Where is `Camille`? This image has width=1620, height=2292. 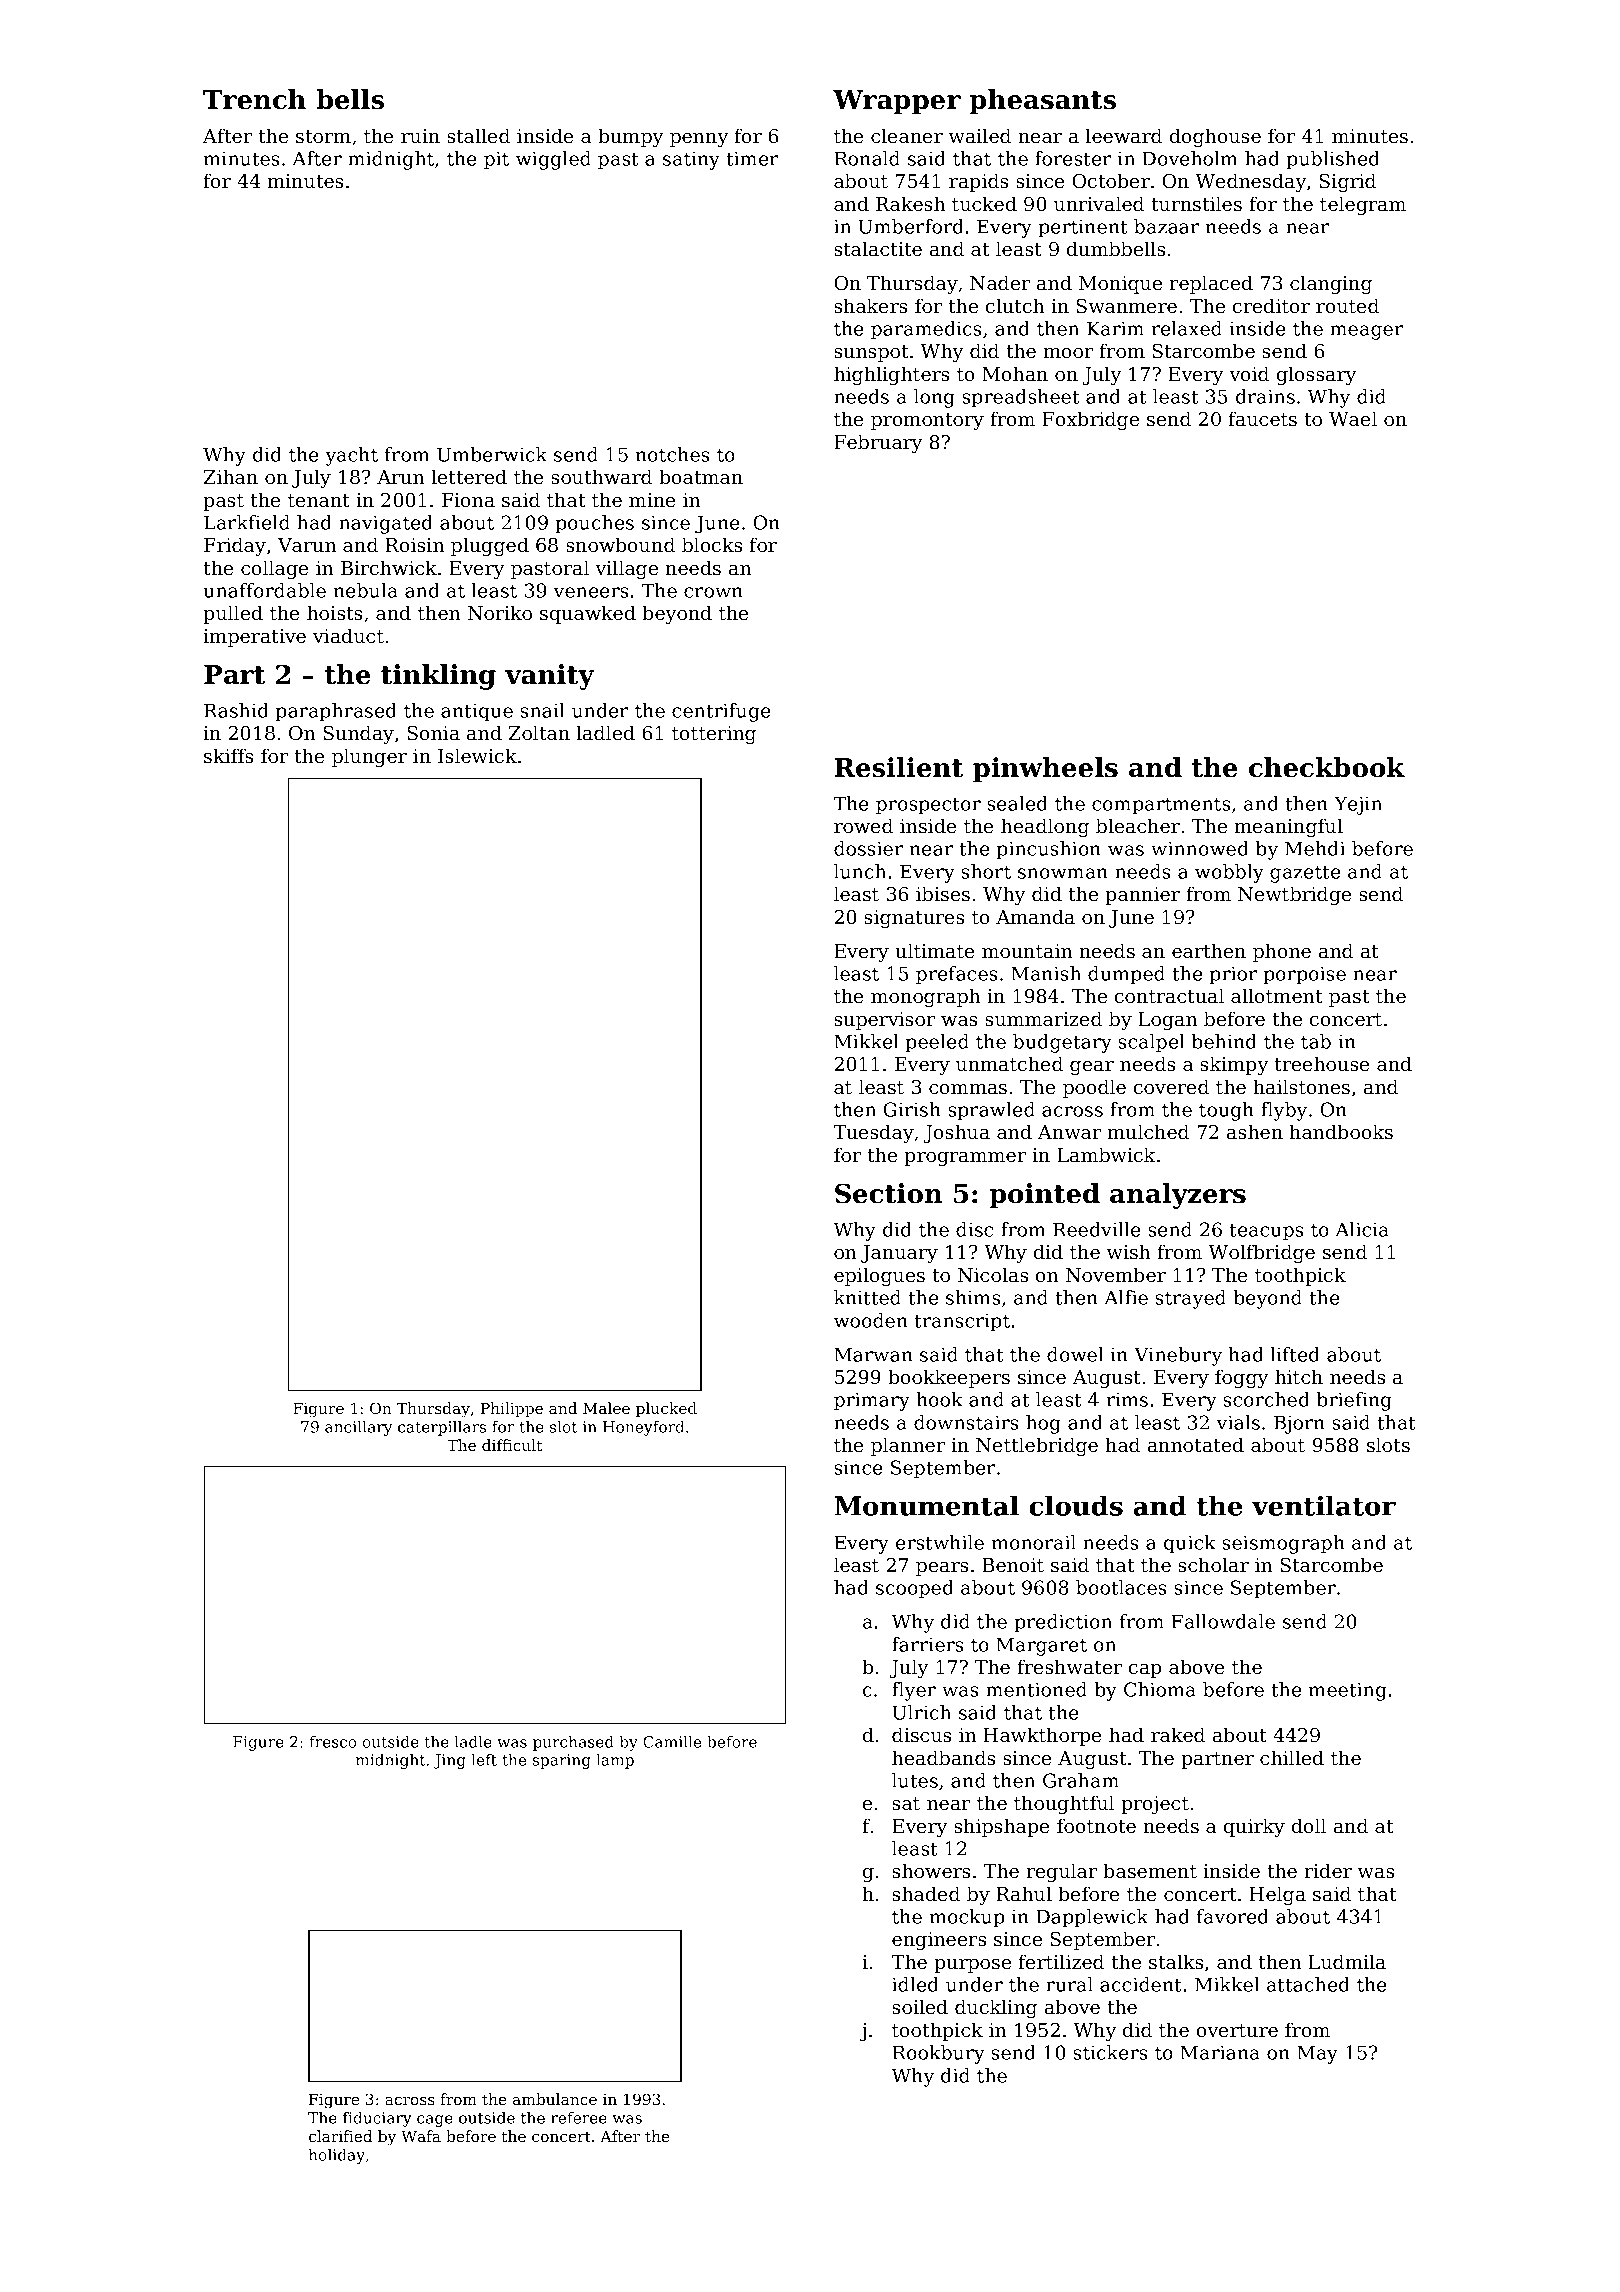 Camille is located at coordinates (672, 1742).
